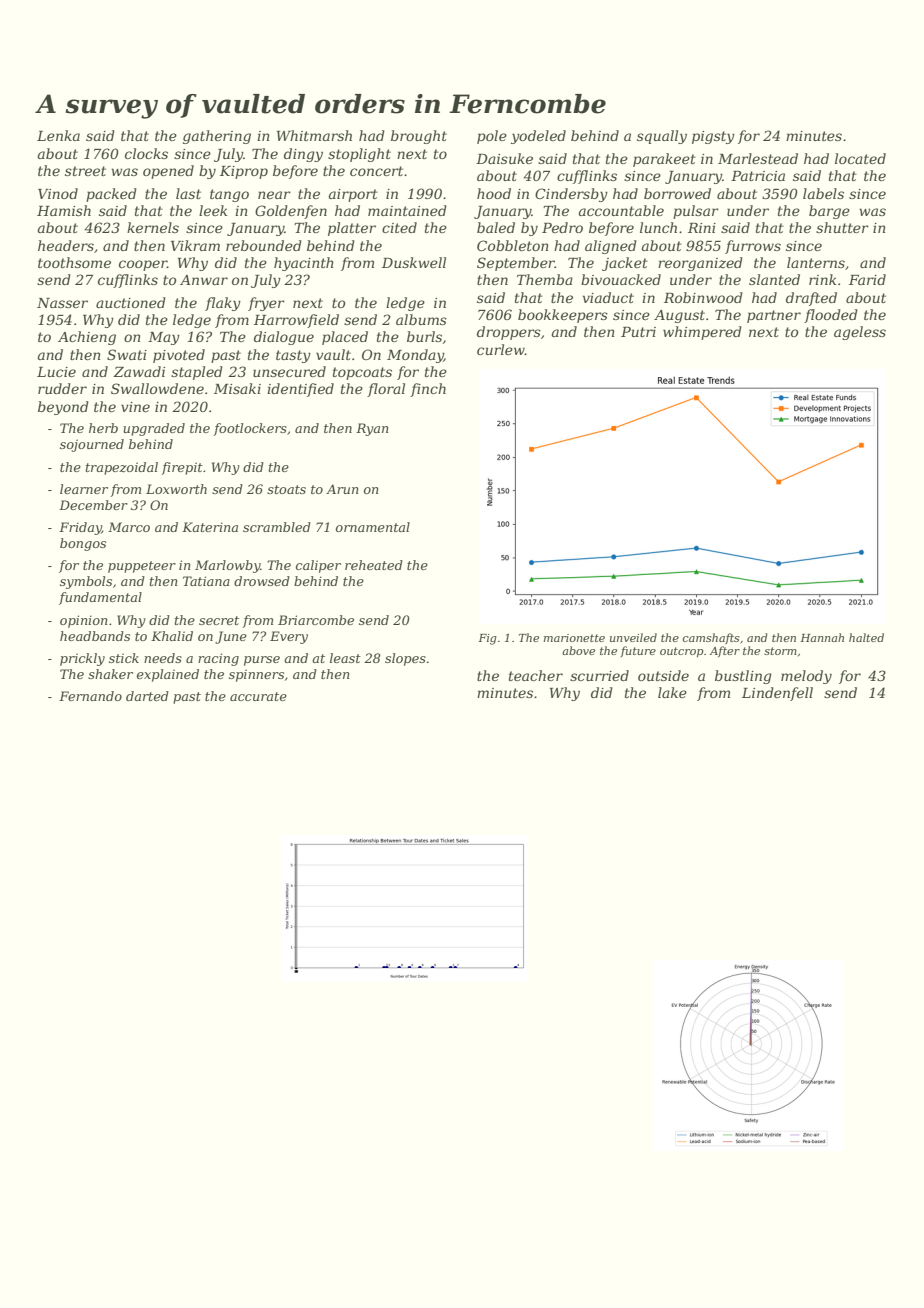 Image resolution: width=924 pixels, height=1308 pixels. I want to click on bongos, so click(83, 544).
